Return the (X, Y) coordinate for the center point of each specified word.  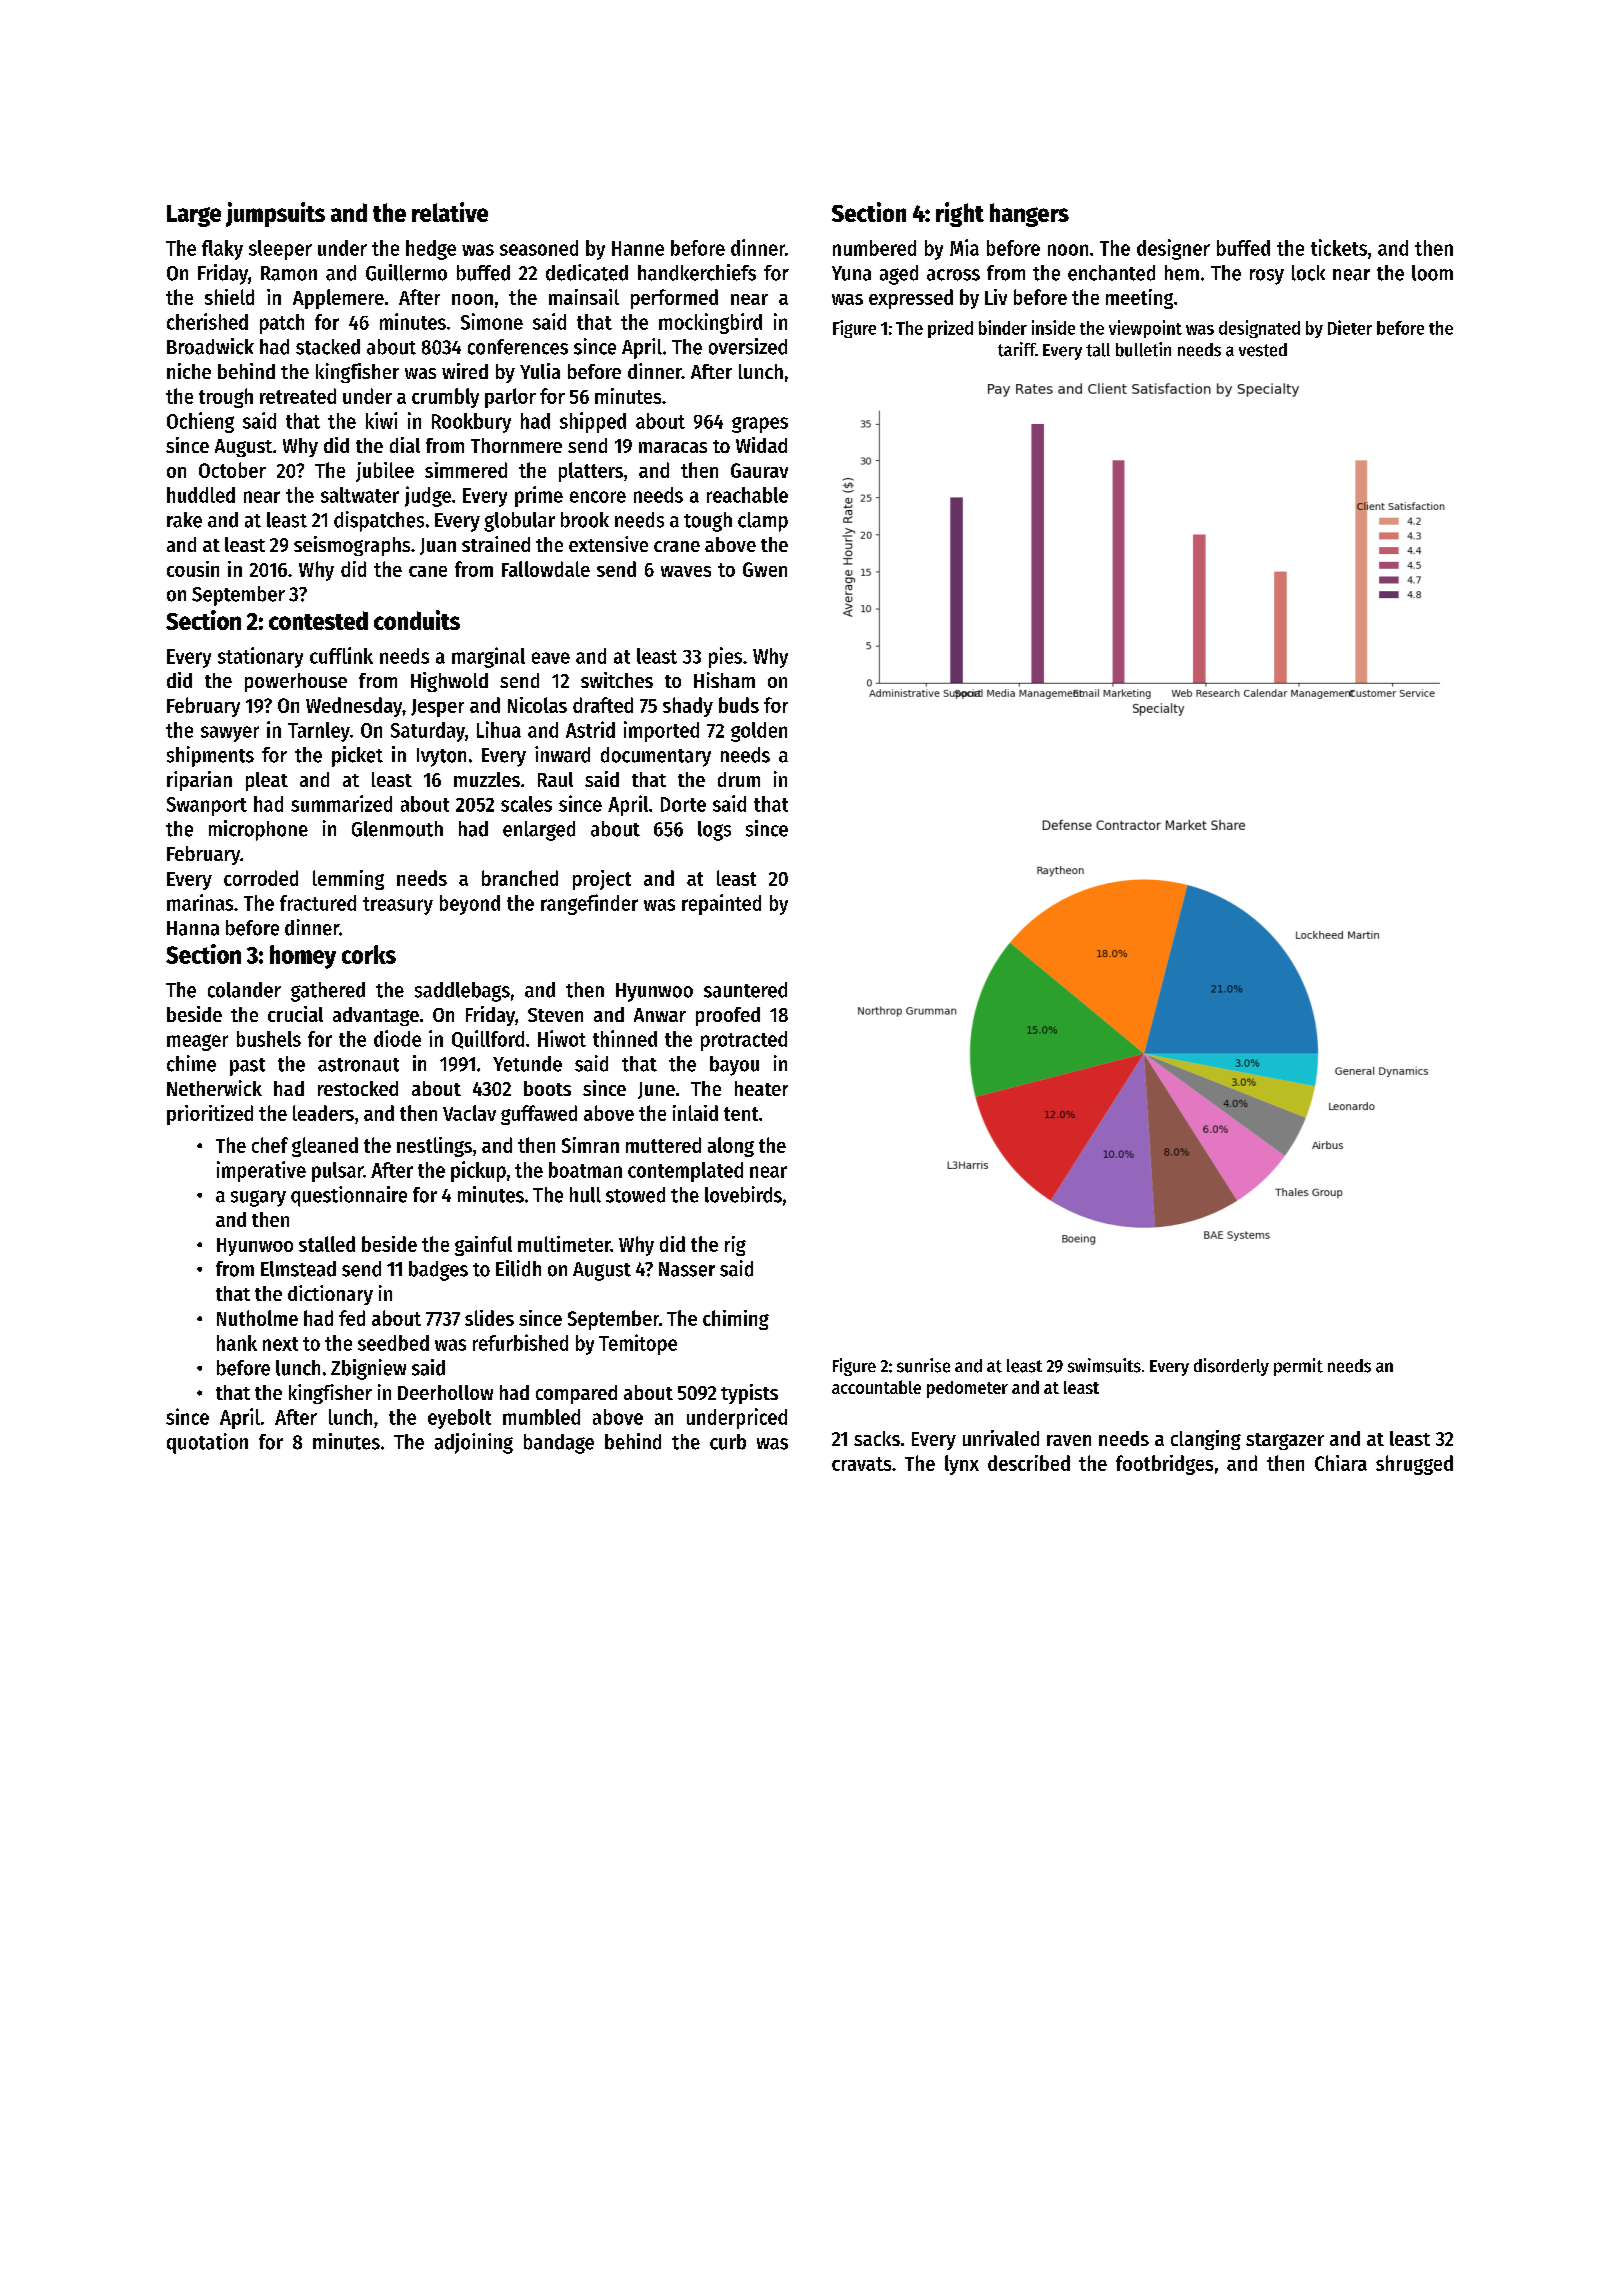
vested (1263, 350)
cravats (861, 1464)
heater (761, 1088)
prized (950, 329)
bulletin (1143, 349)
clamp (763, 522)
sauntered (745, 990)
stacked (328, 347)
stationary (260, 657)
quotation (207, 1443)
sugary (258, 1198)
